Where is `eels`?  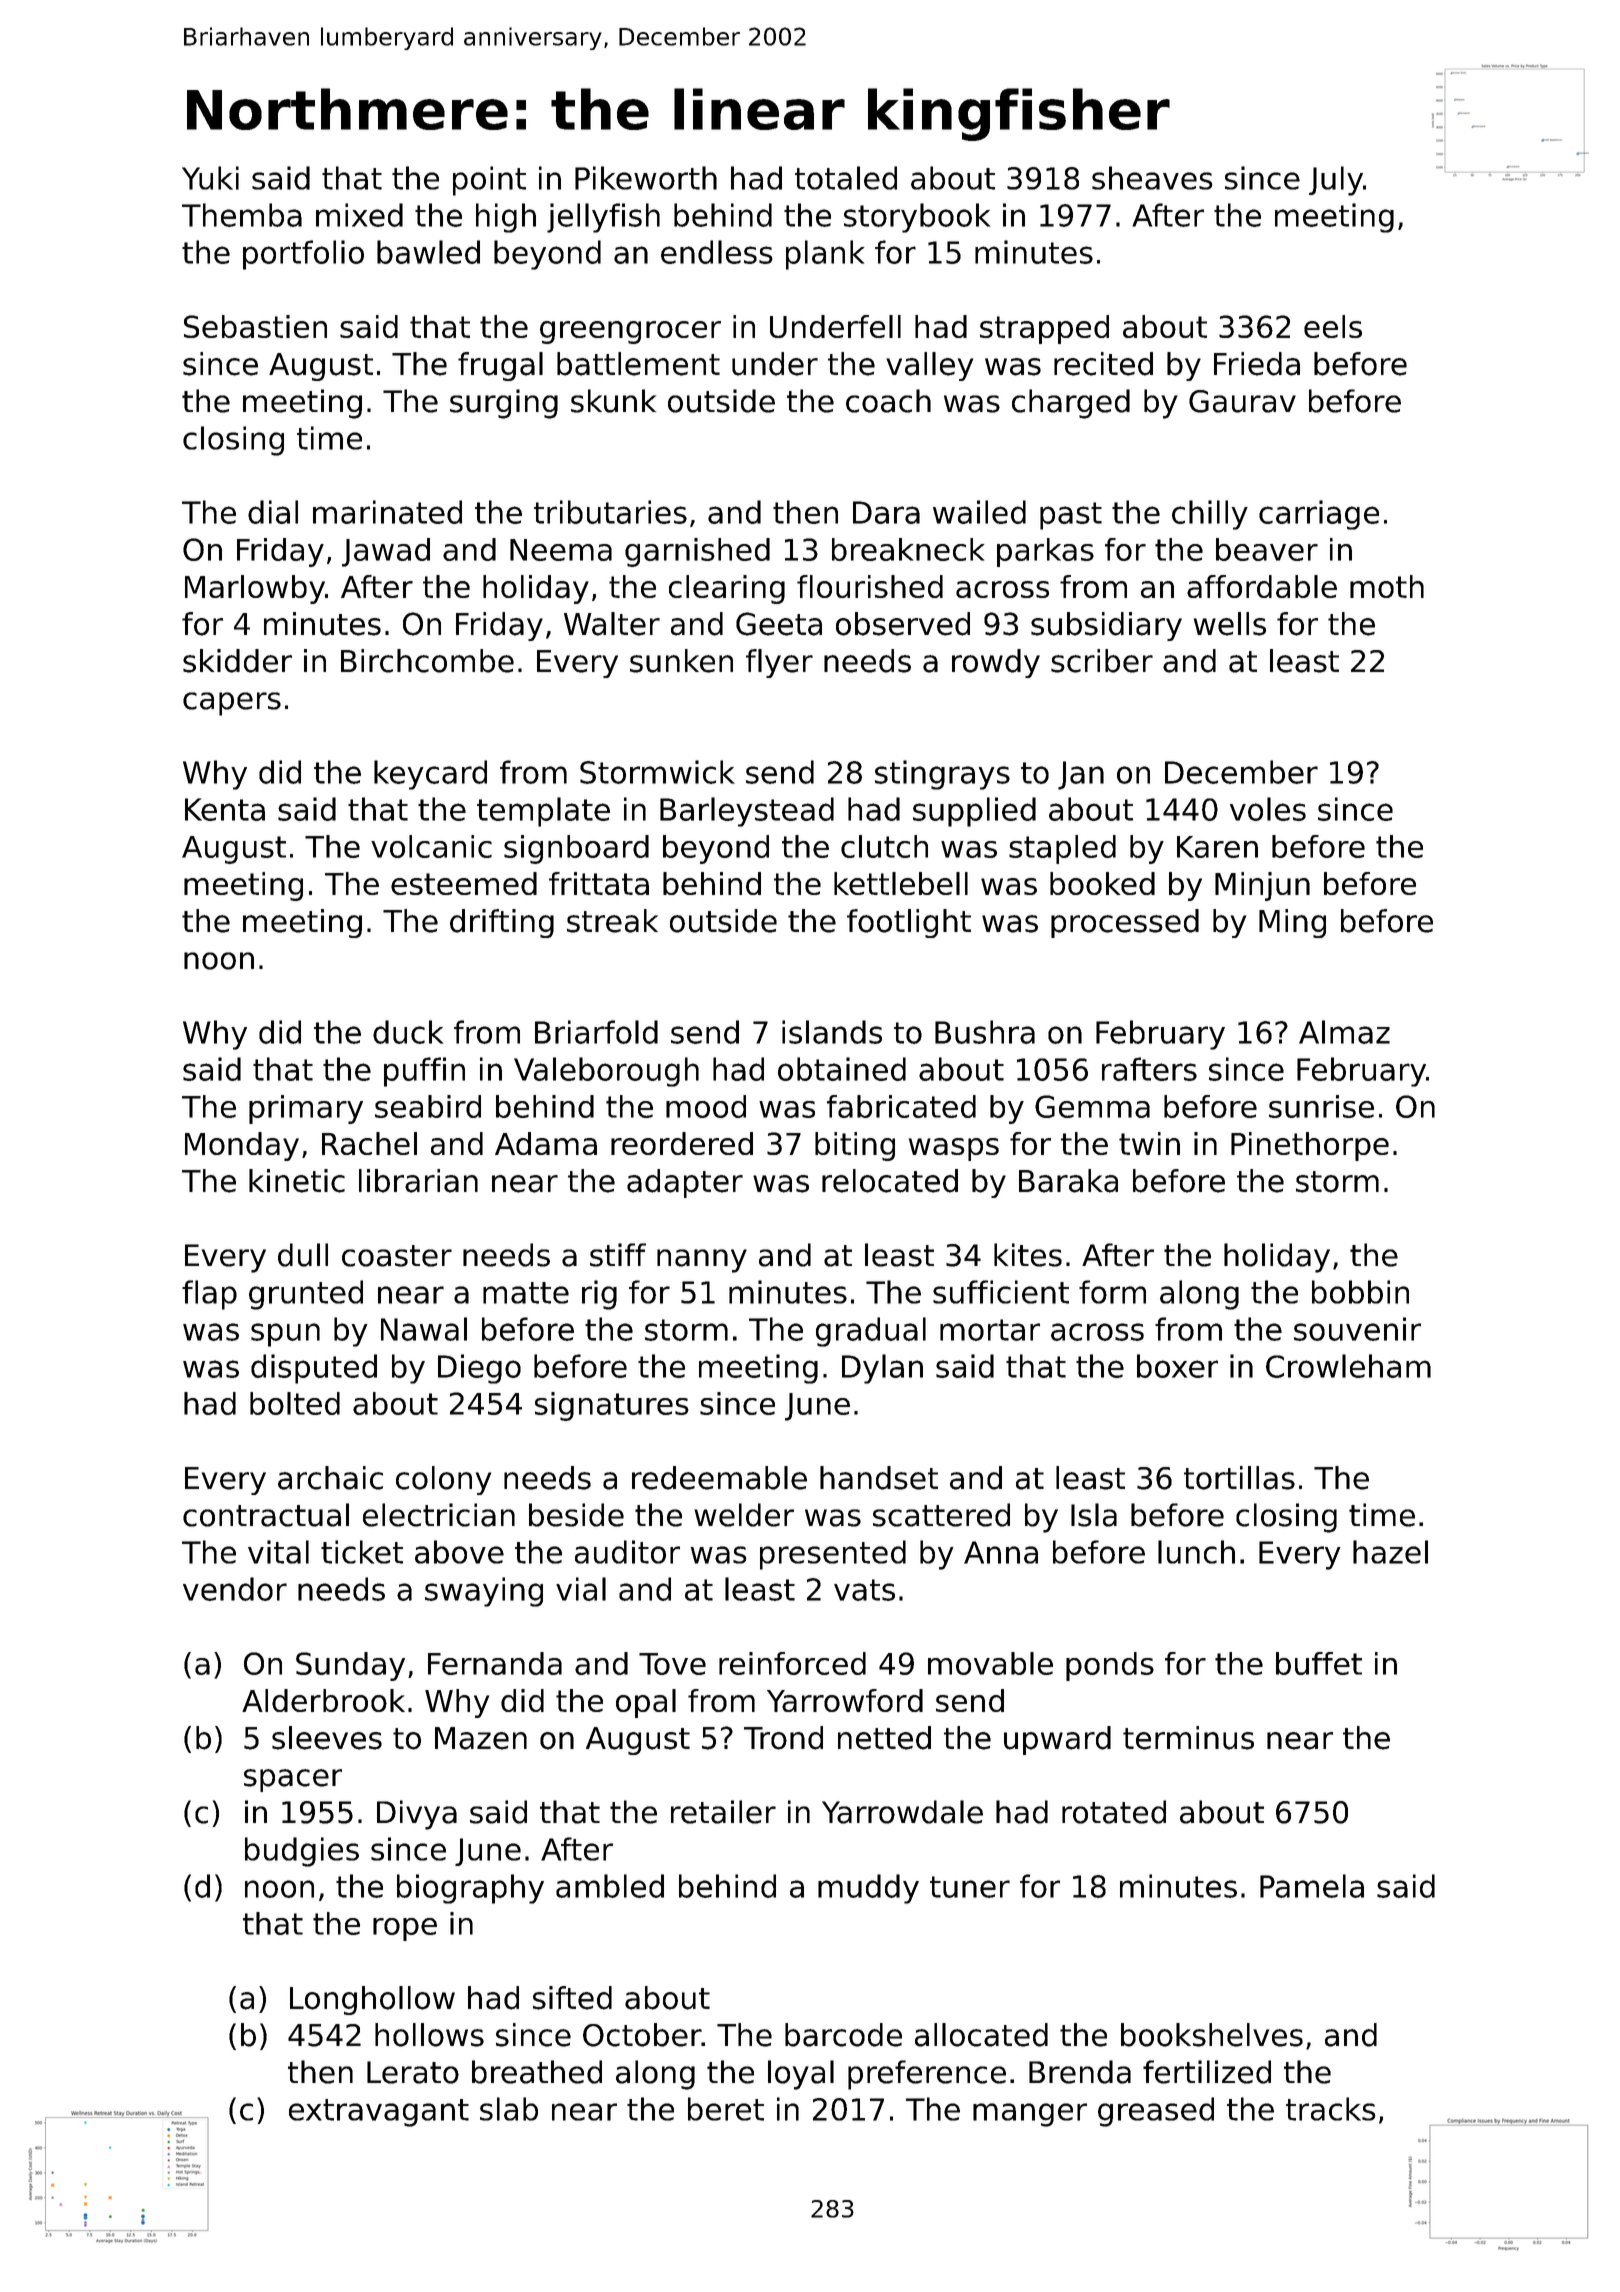
eels is located at coordinates (1333, 326).
